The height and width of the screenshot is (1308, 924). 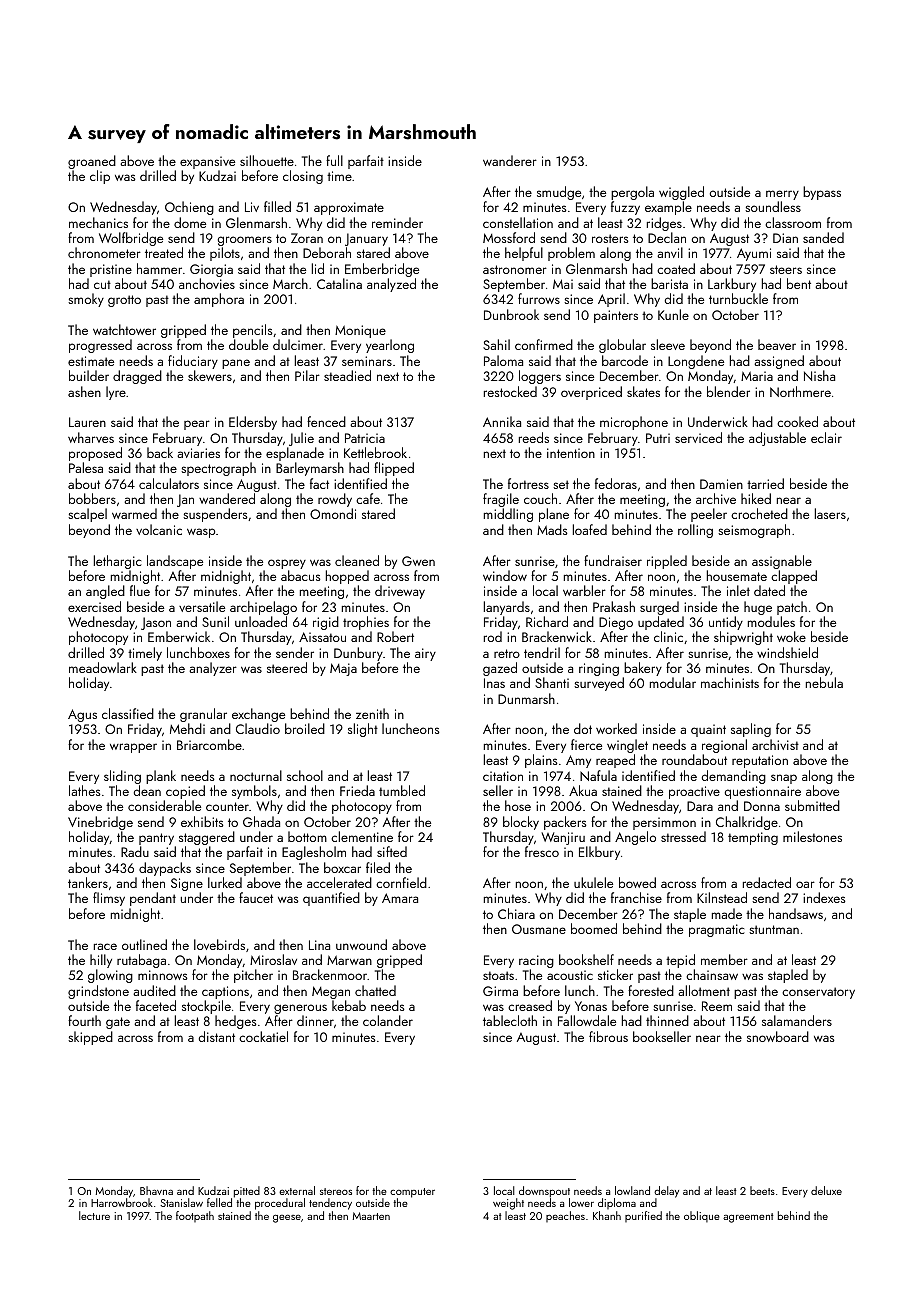 I want to click on nocturnal, so click(x=256, y=775).
